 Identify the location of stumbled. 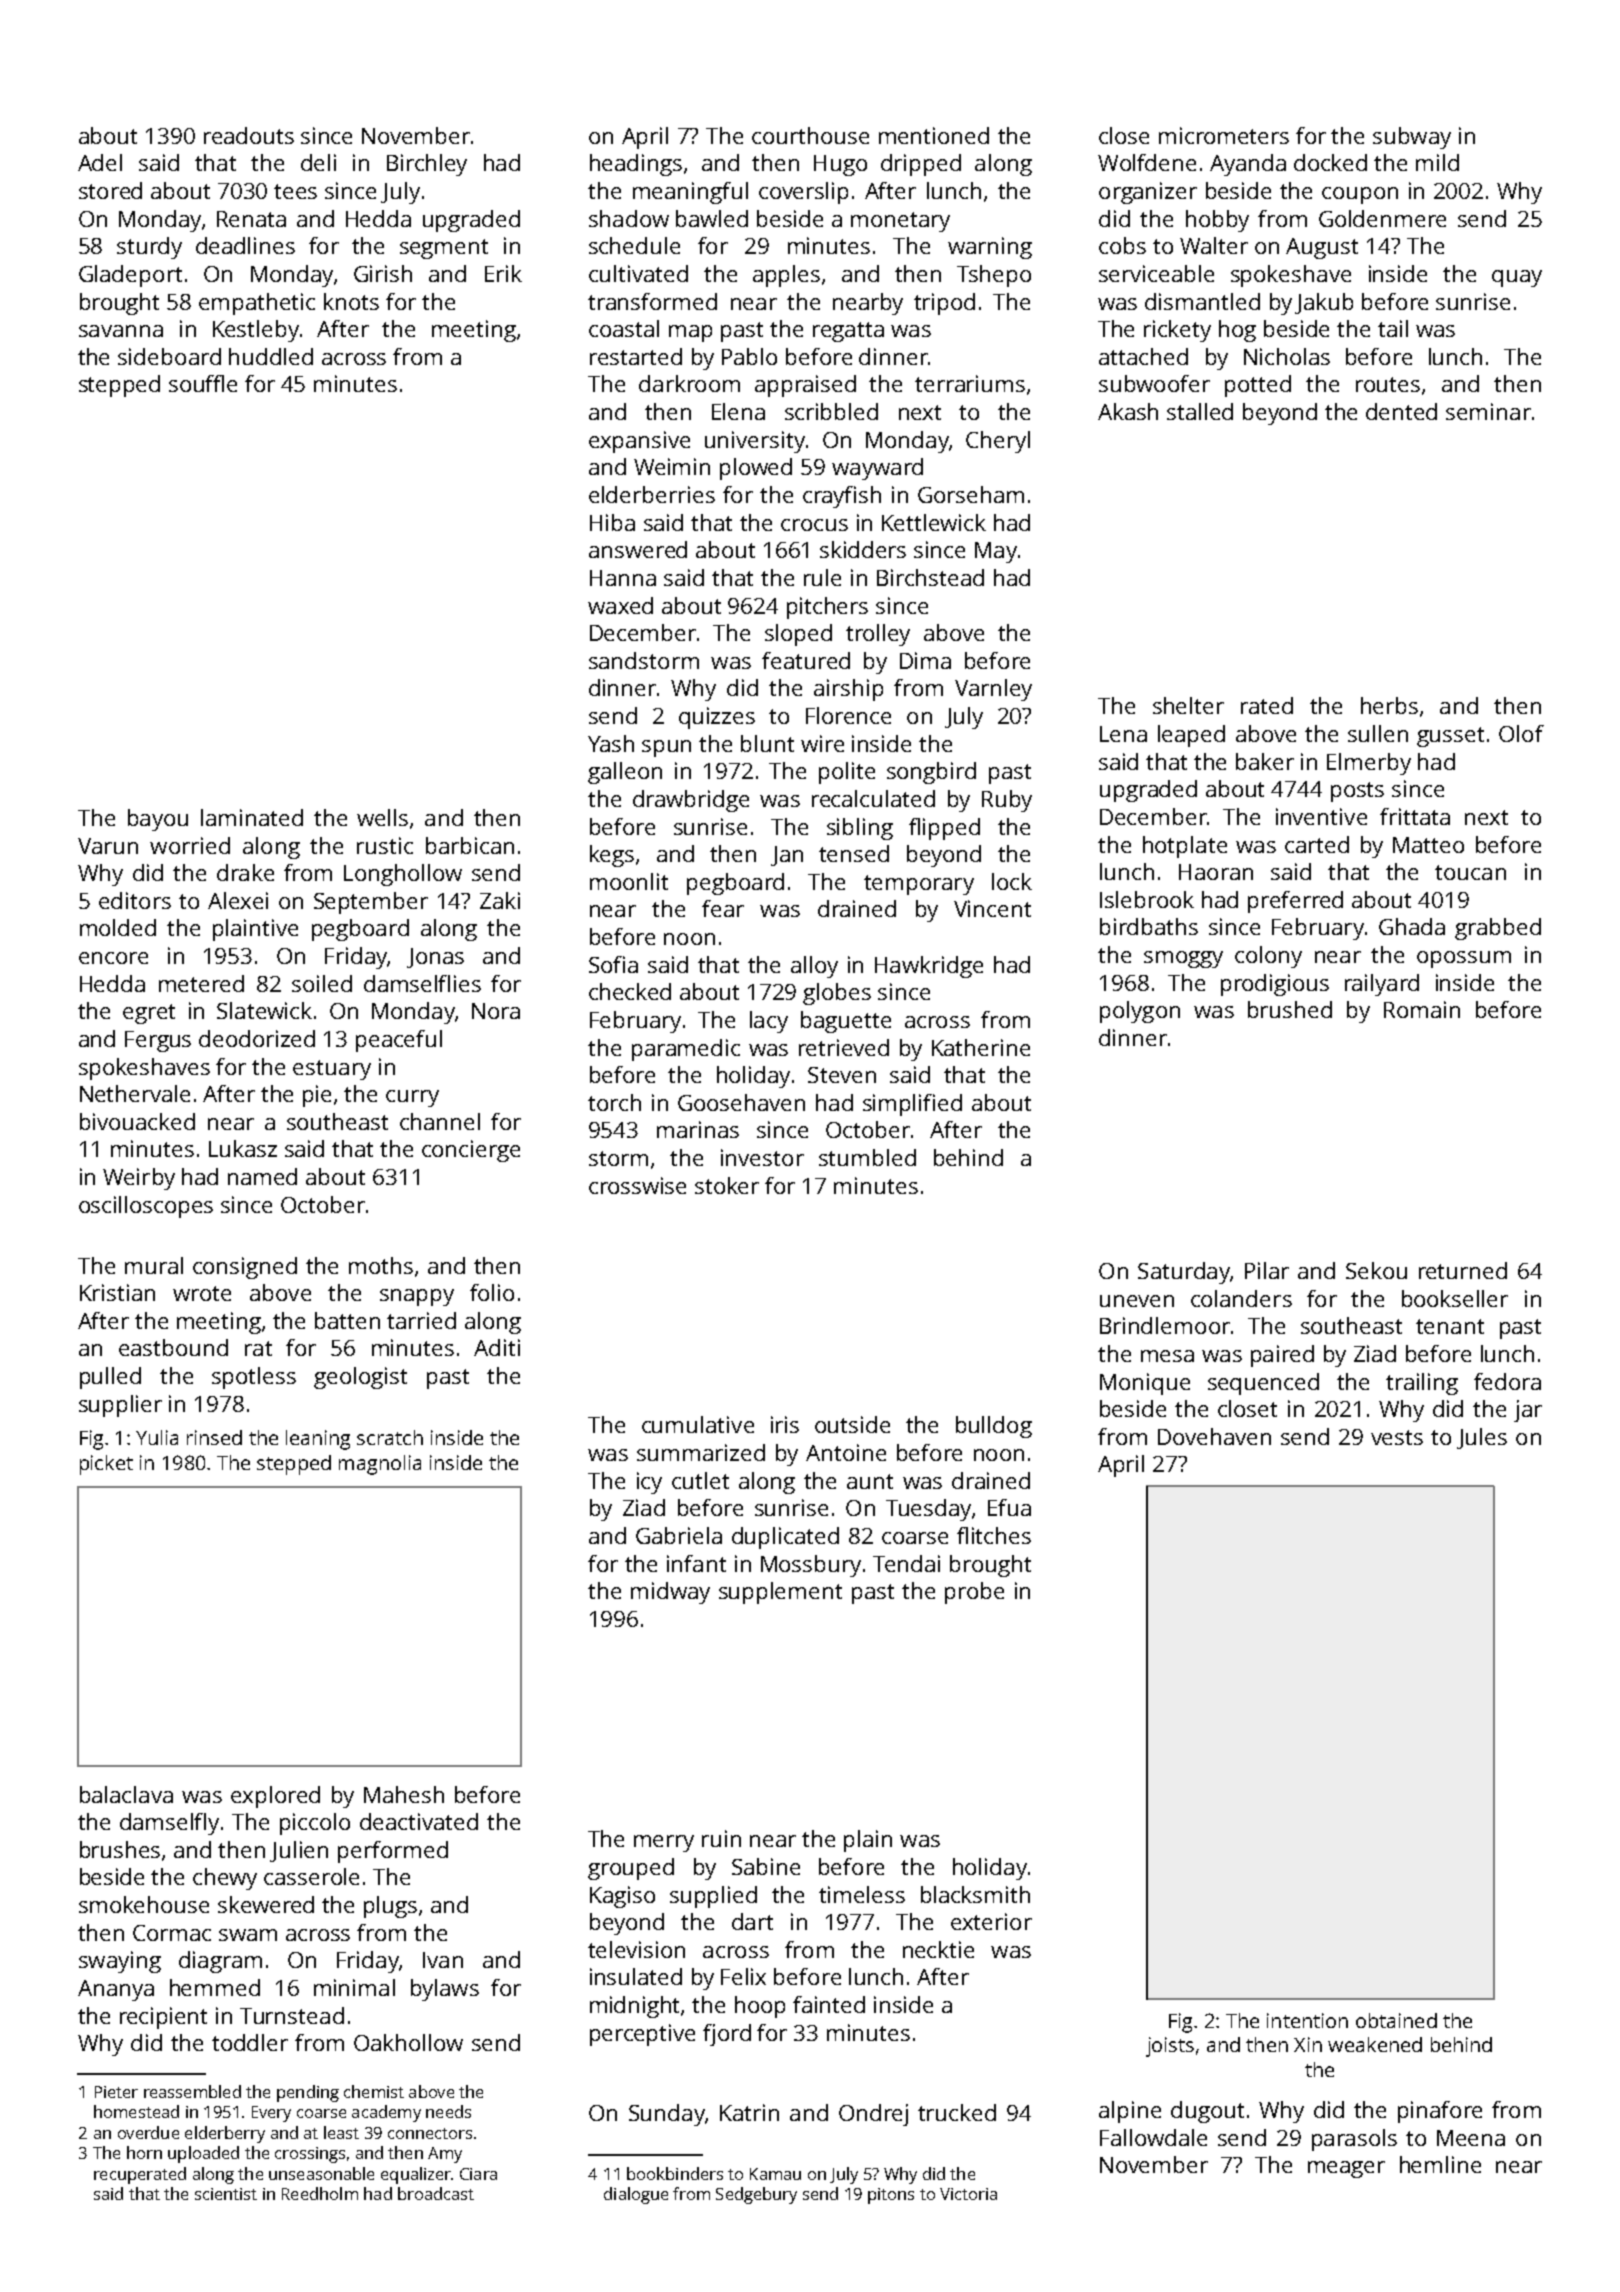
(867, 1157).
